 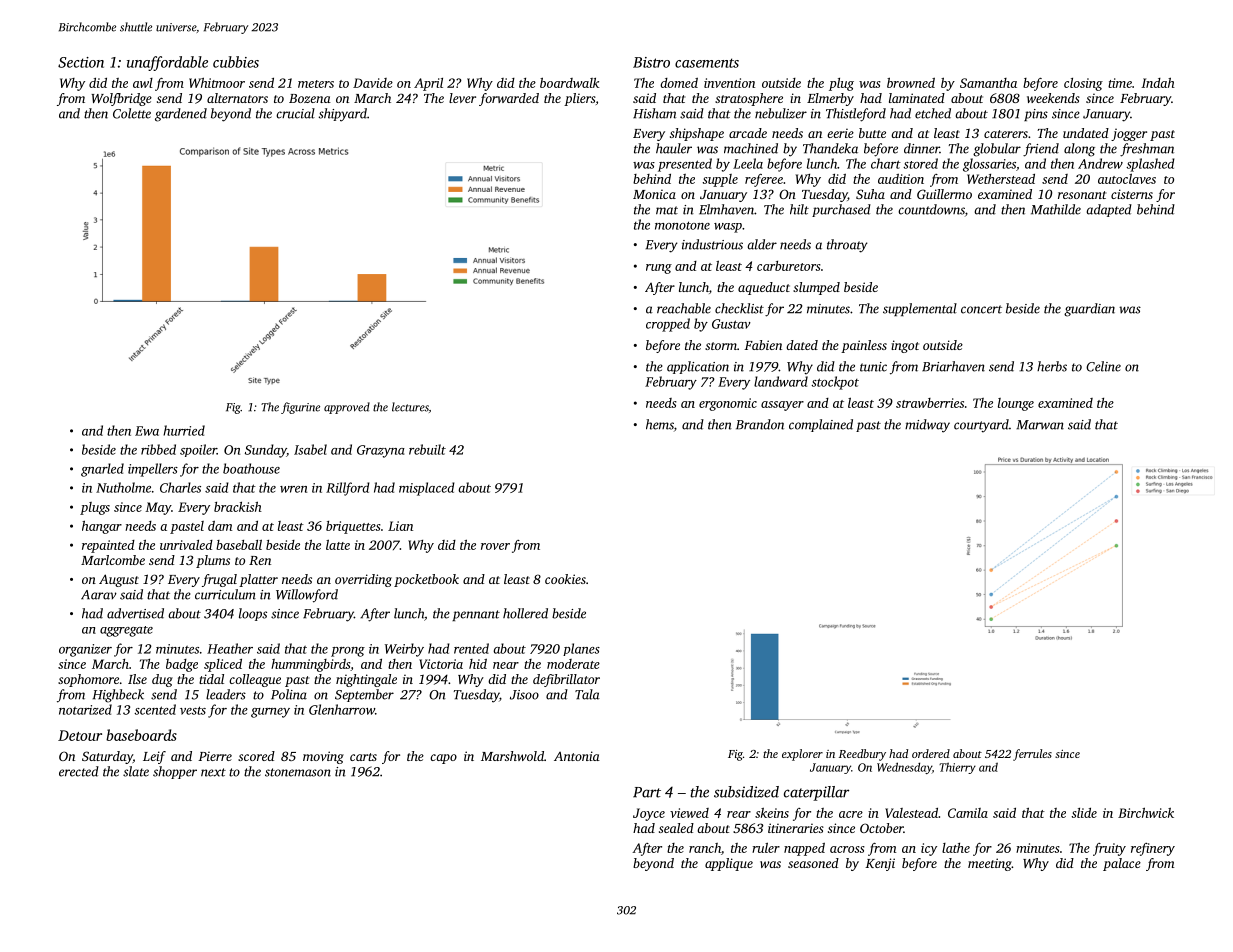 What do you see at coordinates (1032, 755) in the screenshot?
I see `ferrules` at bounding box center [1032, 755].
